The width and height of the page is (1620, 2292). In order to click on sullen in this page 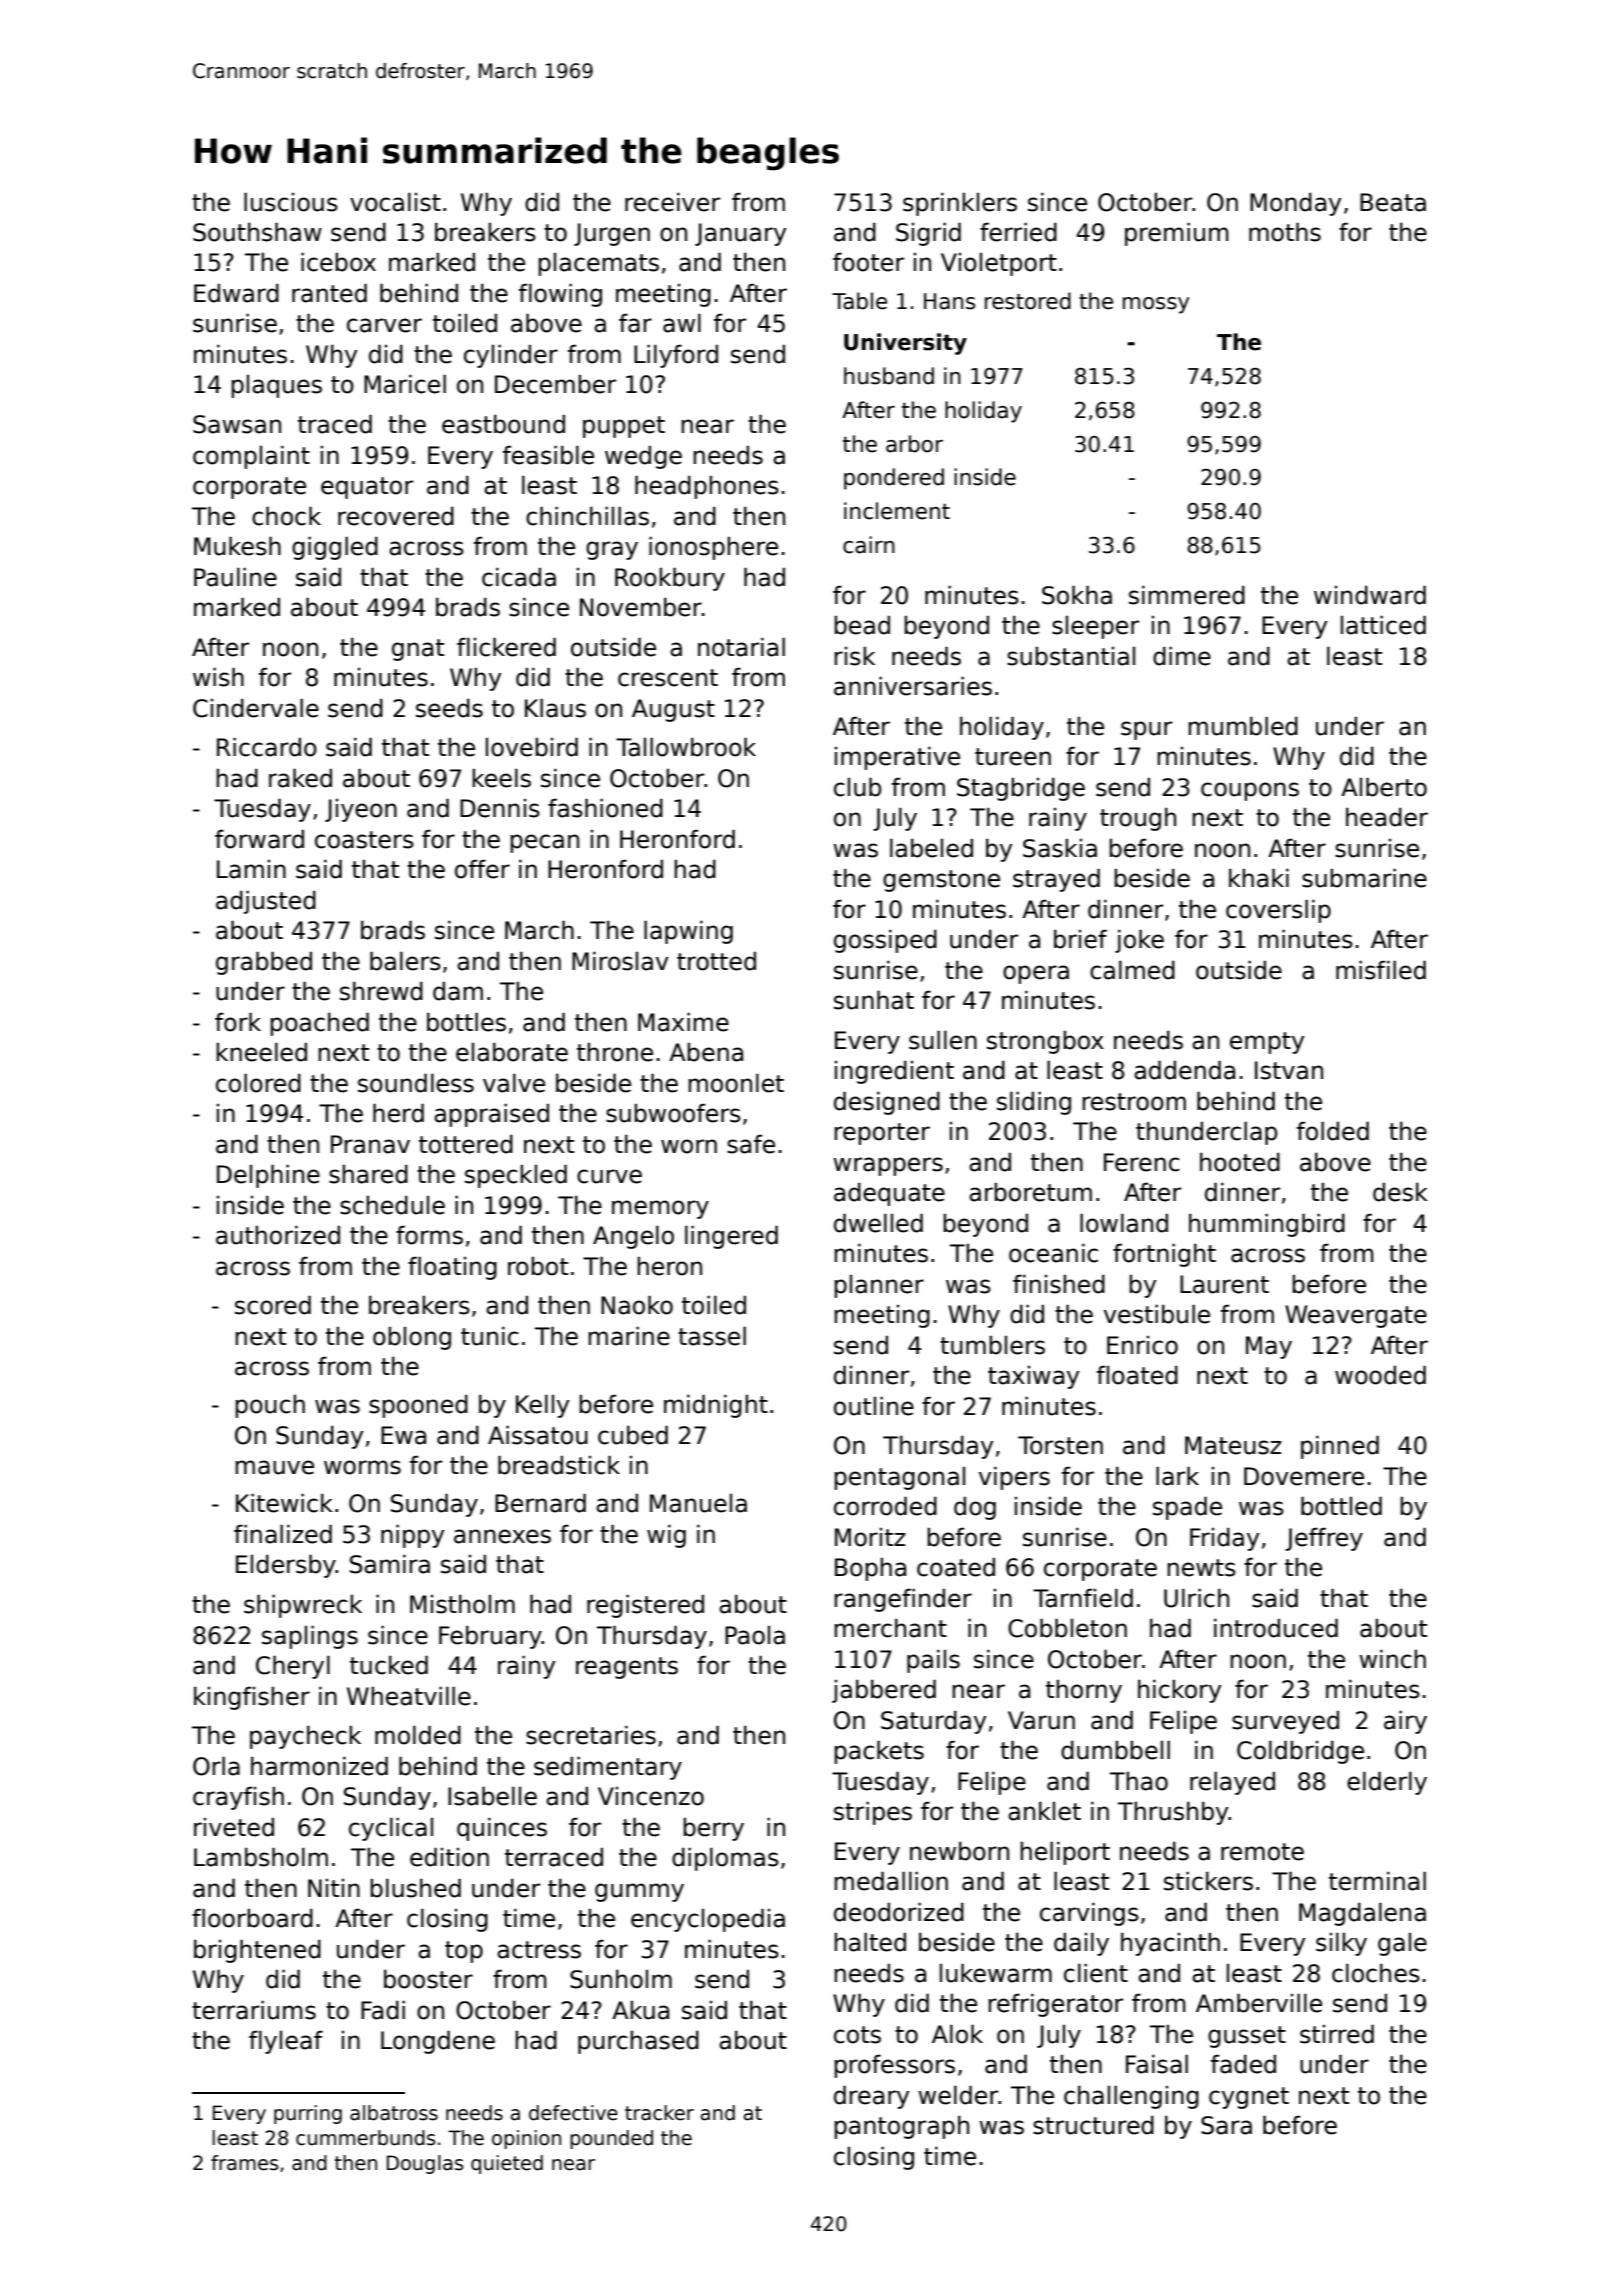, I will do `click(943, 1040)`.
